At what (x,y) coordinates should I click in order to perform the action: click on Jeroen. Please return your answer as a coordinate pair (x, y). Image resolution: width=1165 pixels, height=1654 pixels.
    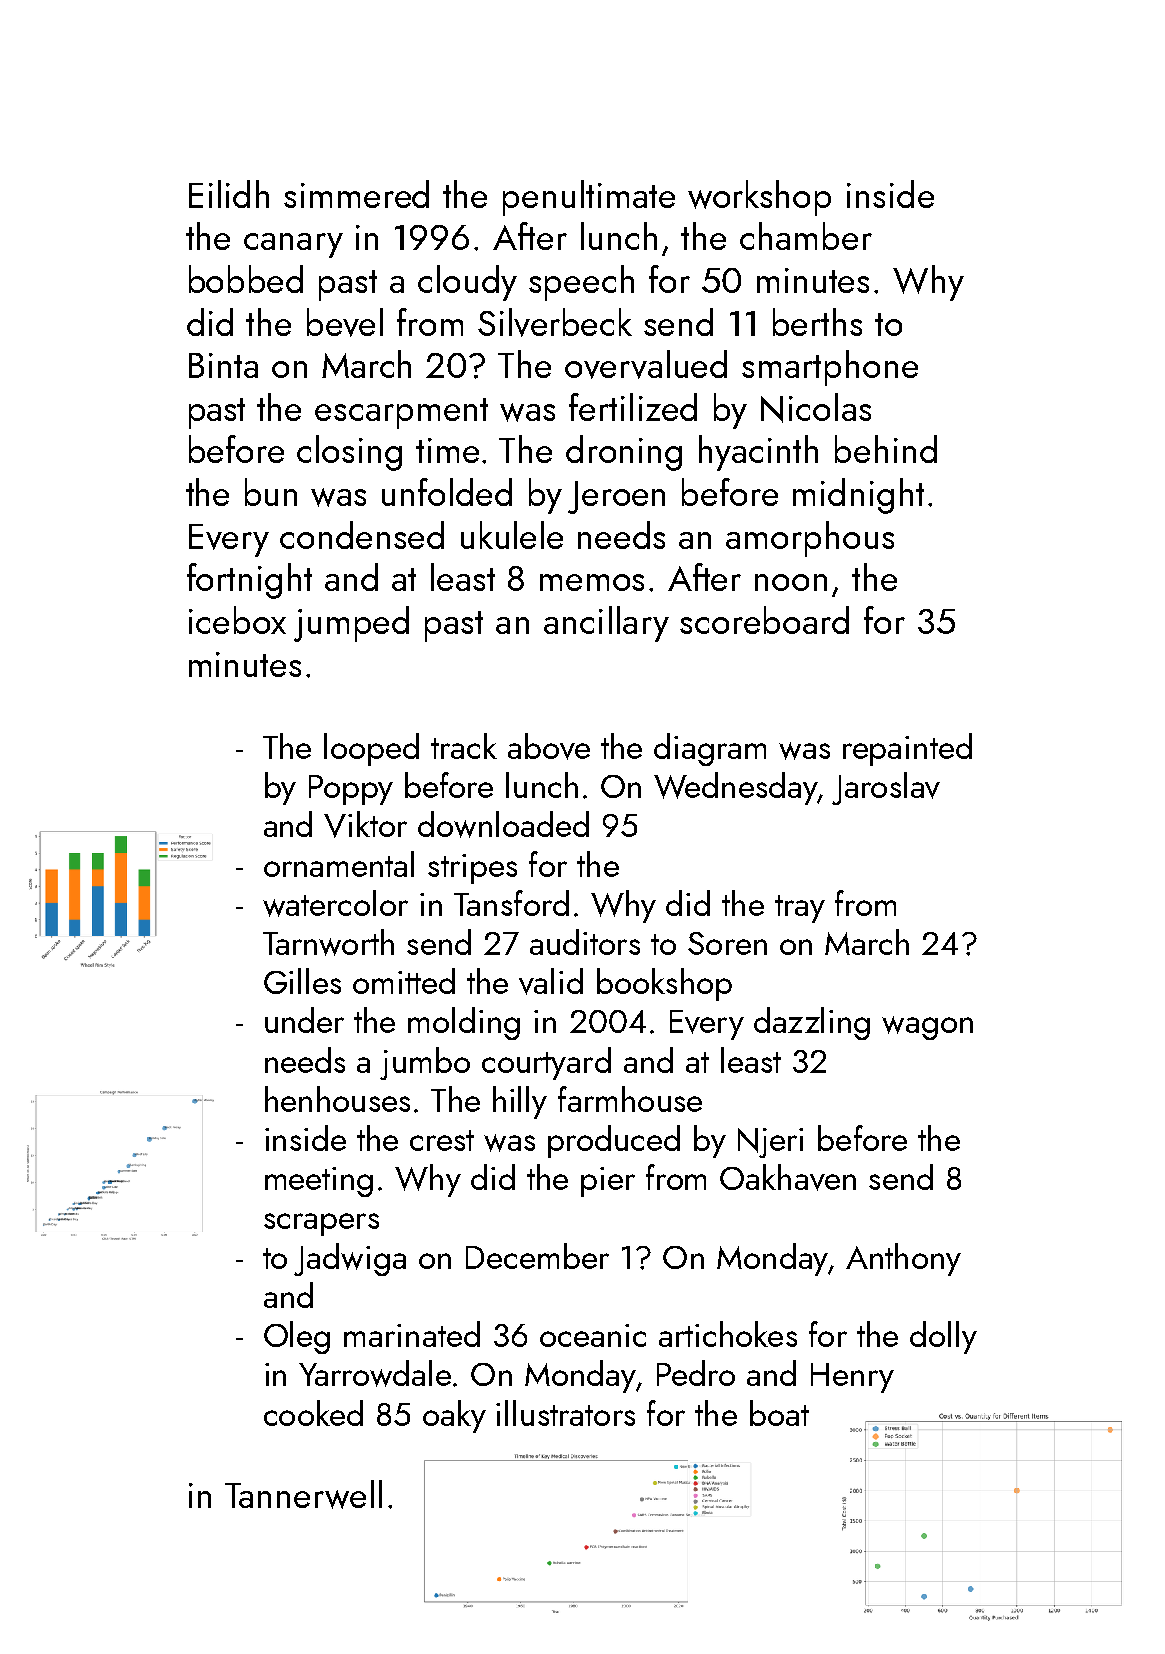
    Looking at the image, I should click on (616, 497).
